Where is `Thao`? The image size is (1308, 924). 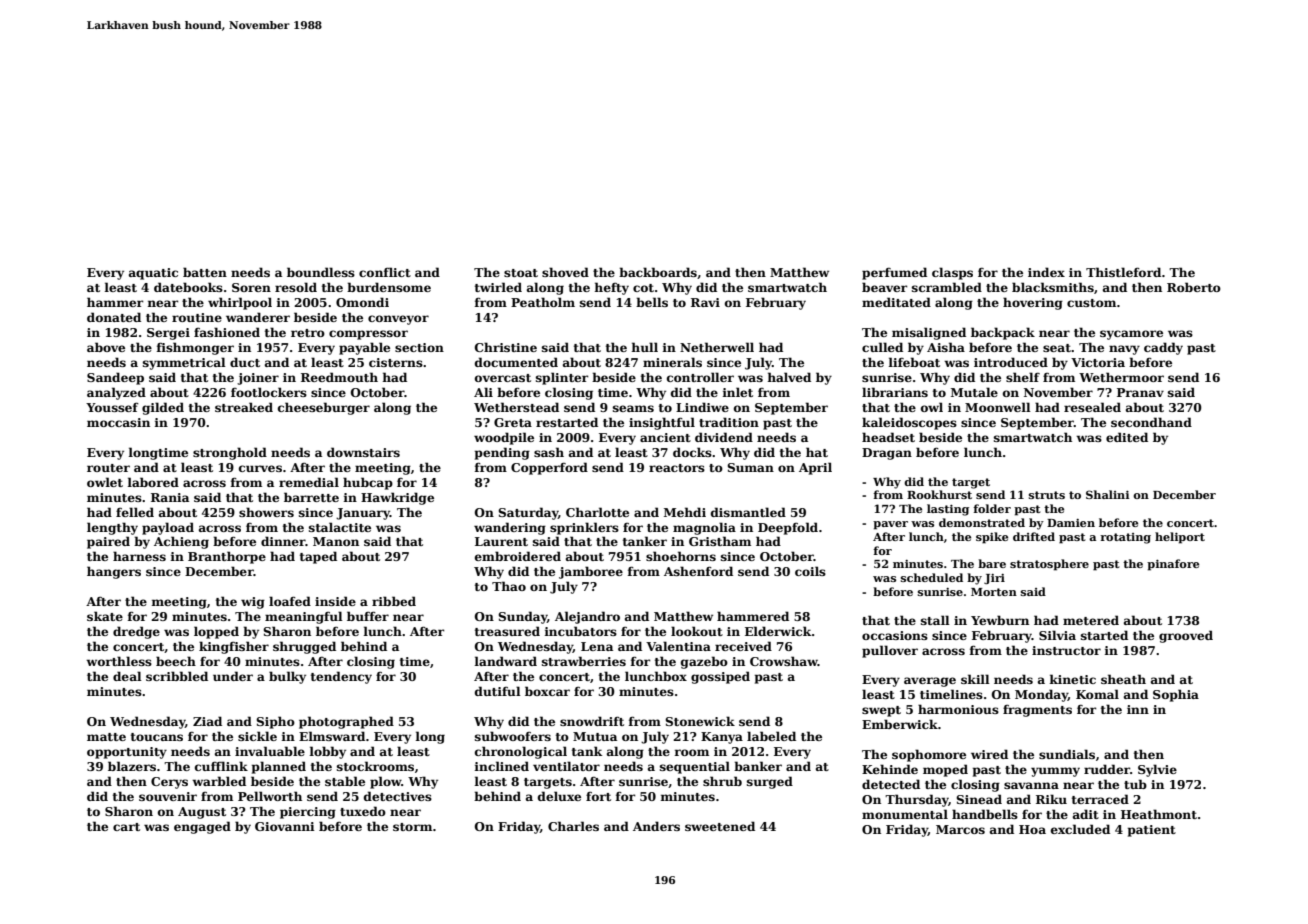
Thao is located at coordinates (509, 586).
